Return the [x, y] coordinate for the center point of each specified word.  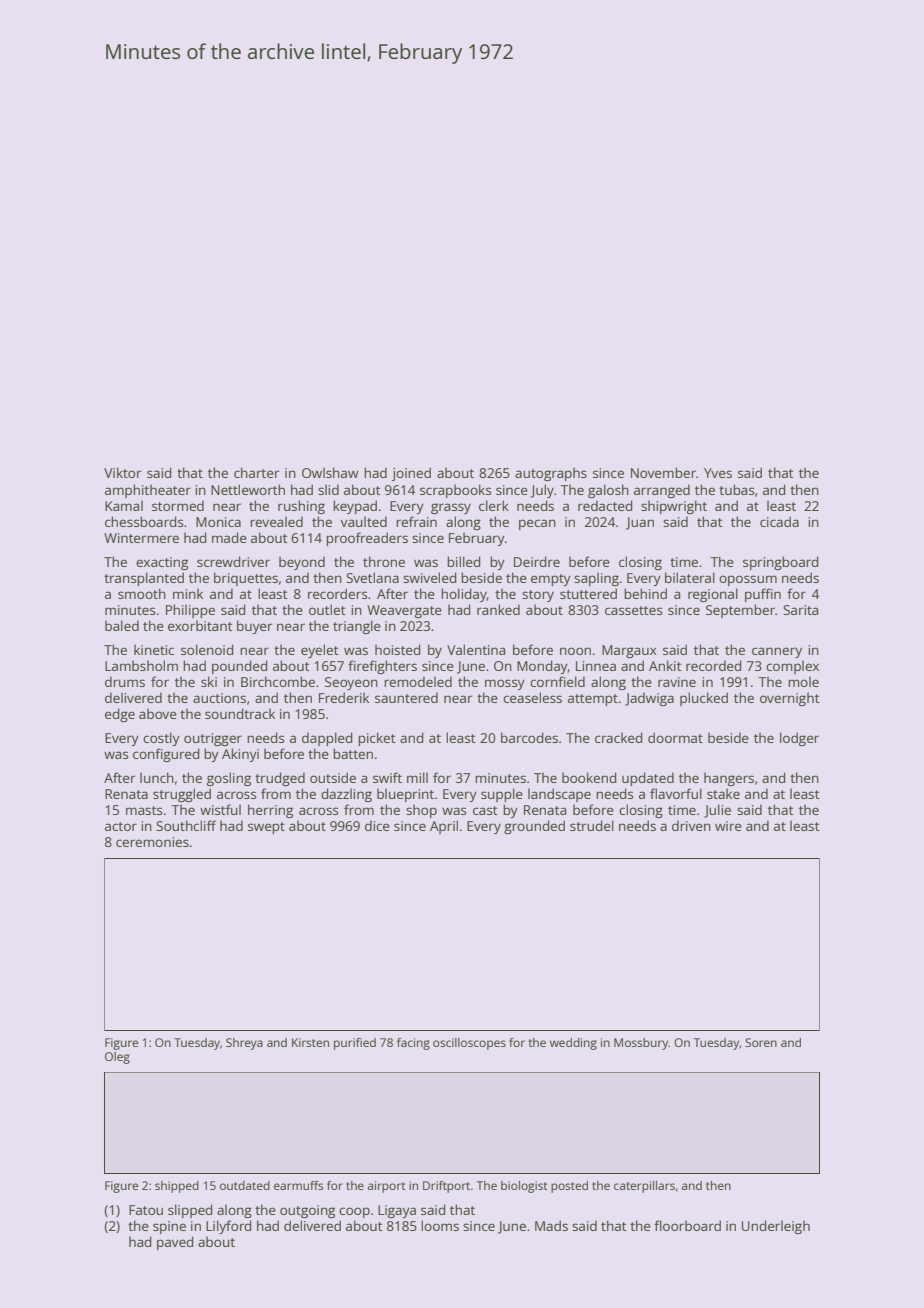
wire [728, 826]
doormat [675, 737]
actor [121, 826]
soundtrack [240, 713]
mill [417, 777]
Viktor [122, 472]
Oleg [117, 1058]
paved [175, 1243]
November [663, 472]
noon [575, 651]
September [740, 611]
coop [354, 1212]
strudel [592, 825]
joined [411, 474]
